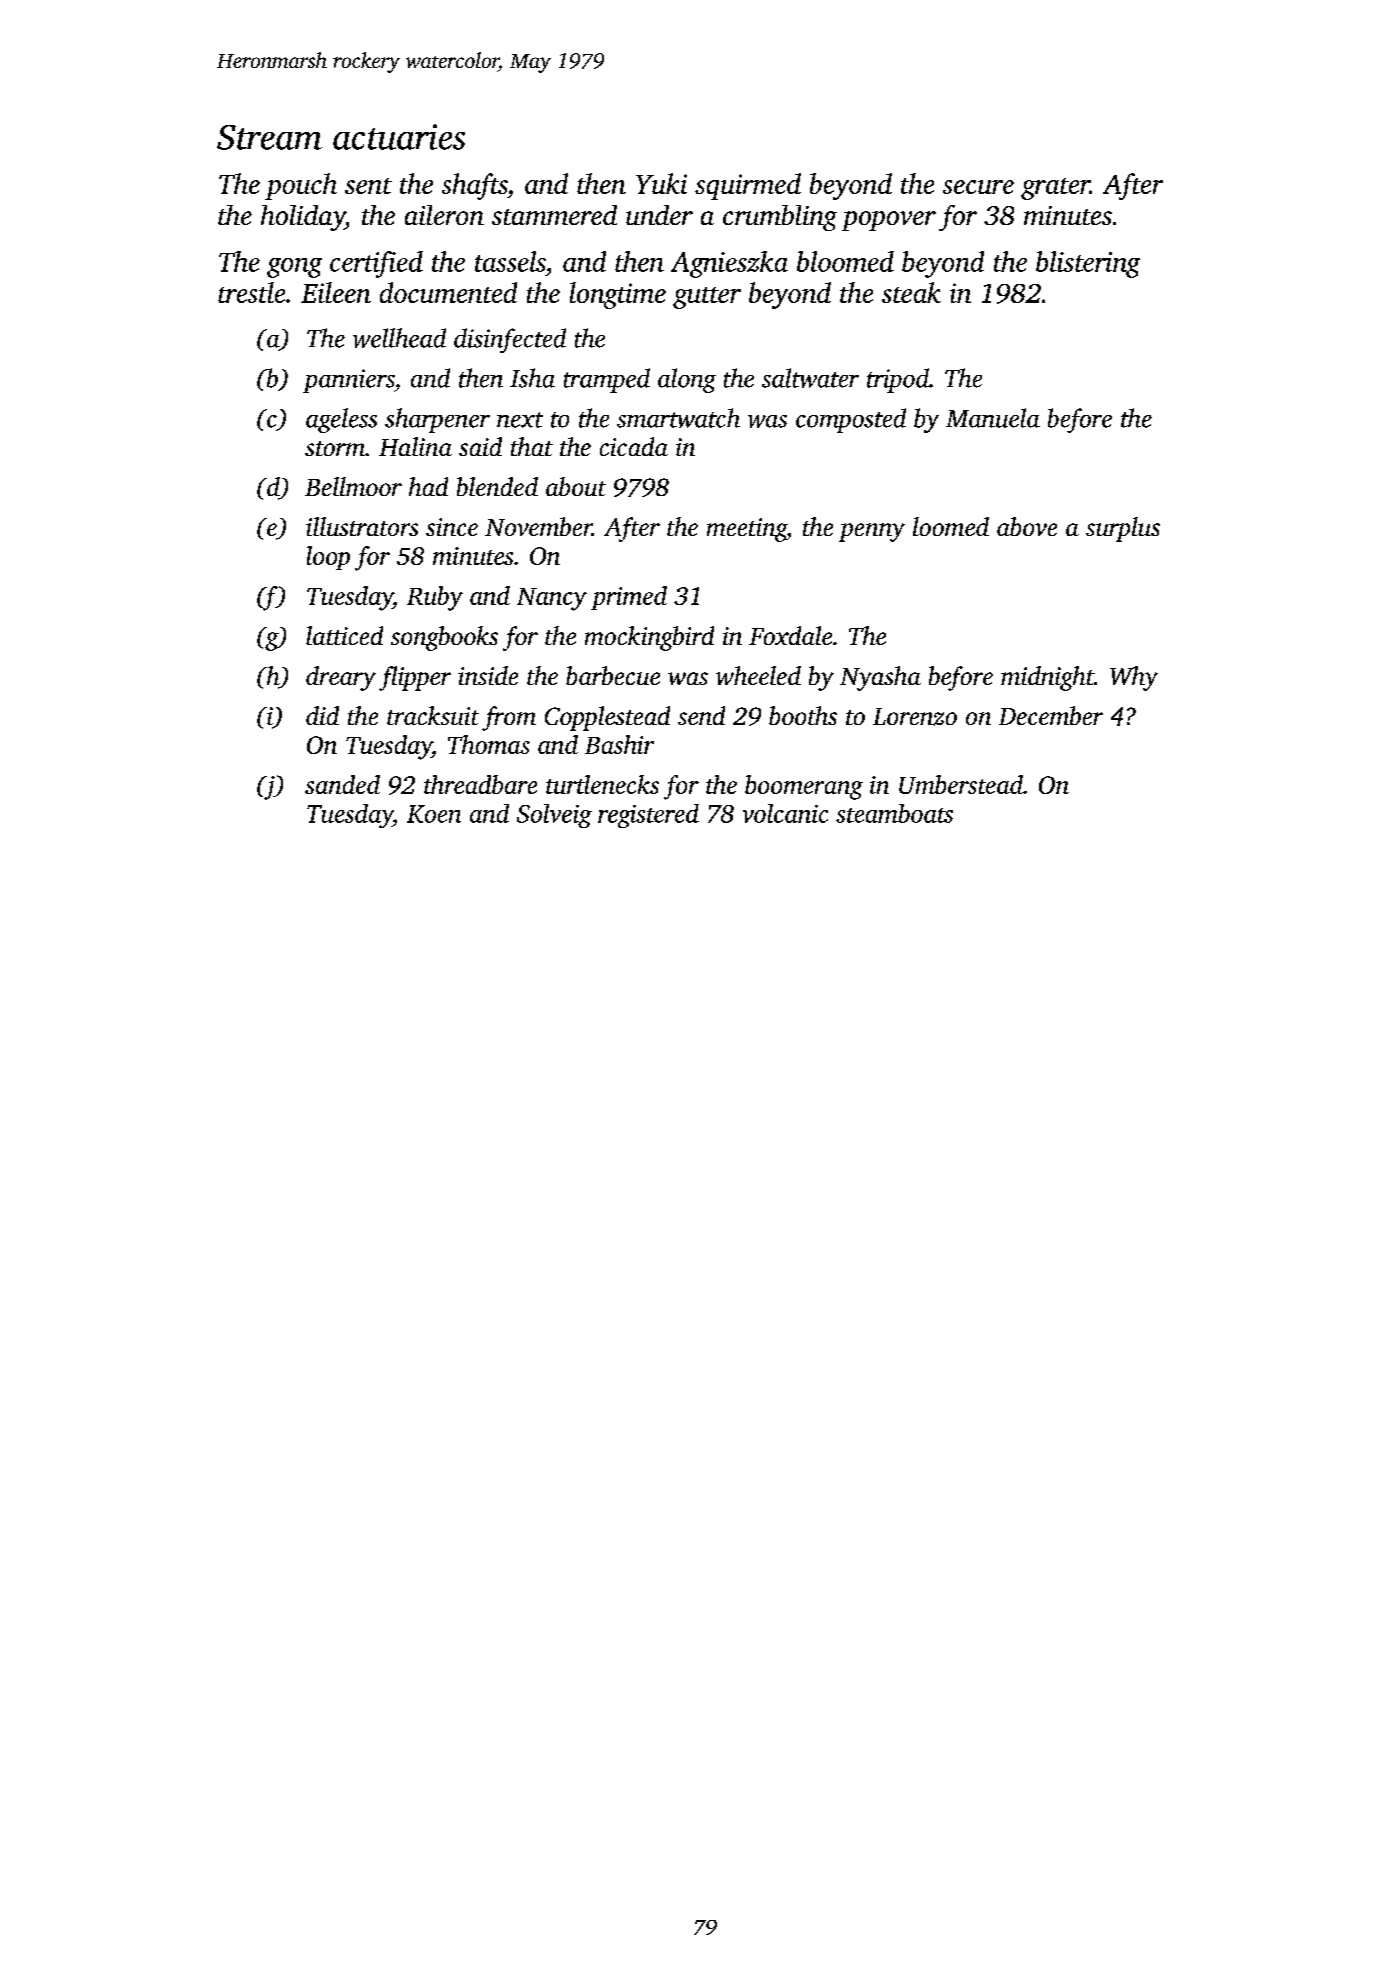 The width and height of the screenshot is (1386, 1969). I want to click on December, so click(1051, 715).
